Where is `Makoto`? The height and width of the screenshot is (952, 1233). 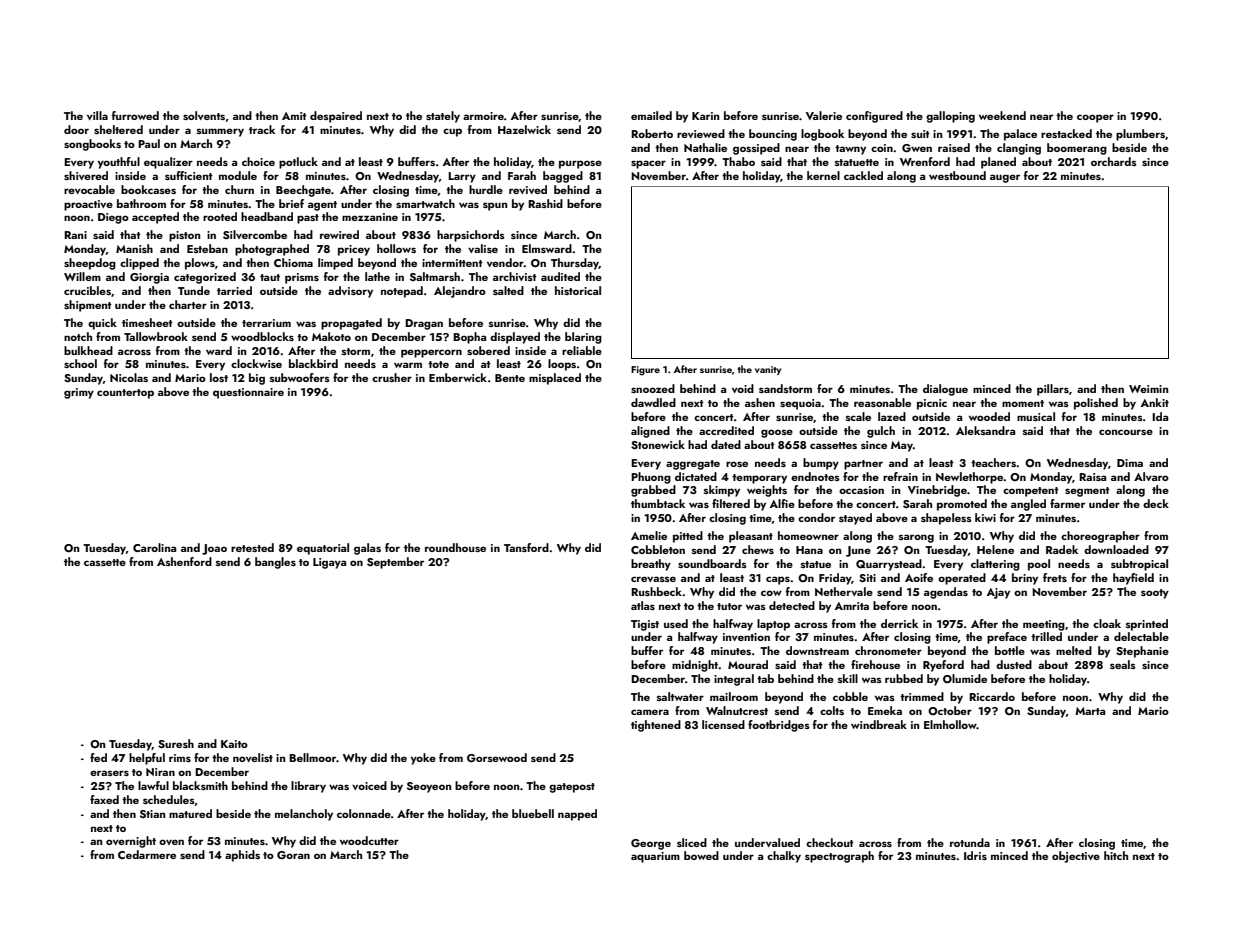
Makoto is located at coordinates (331, 336).
